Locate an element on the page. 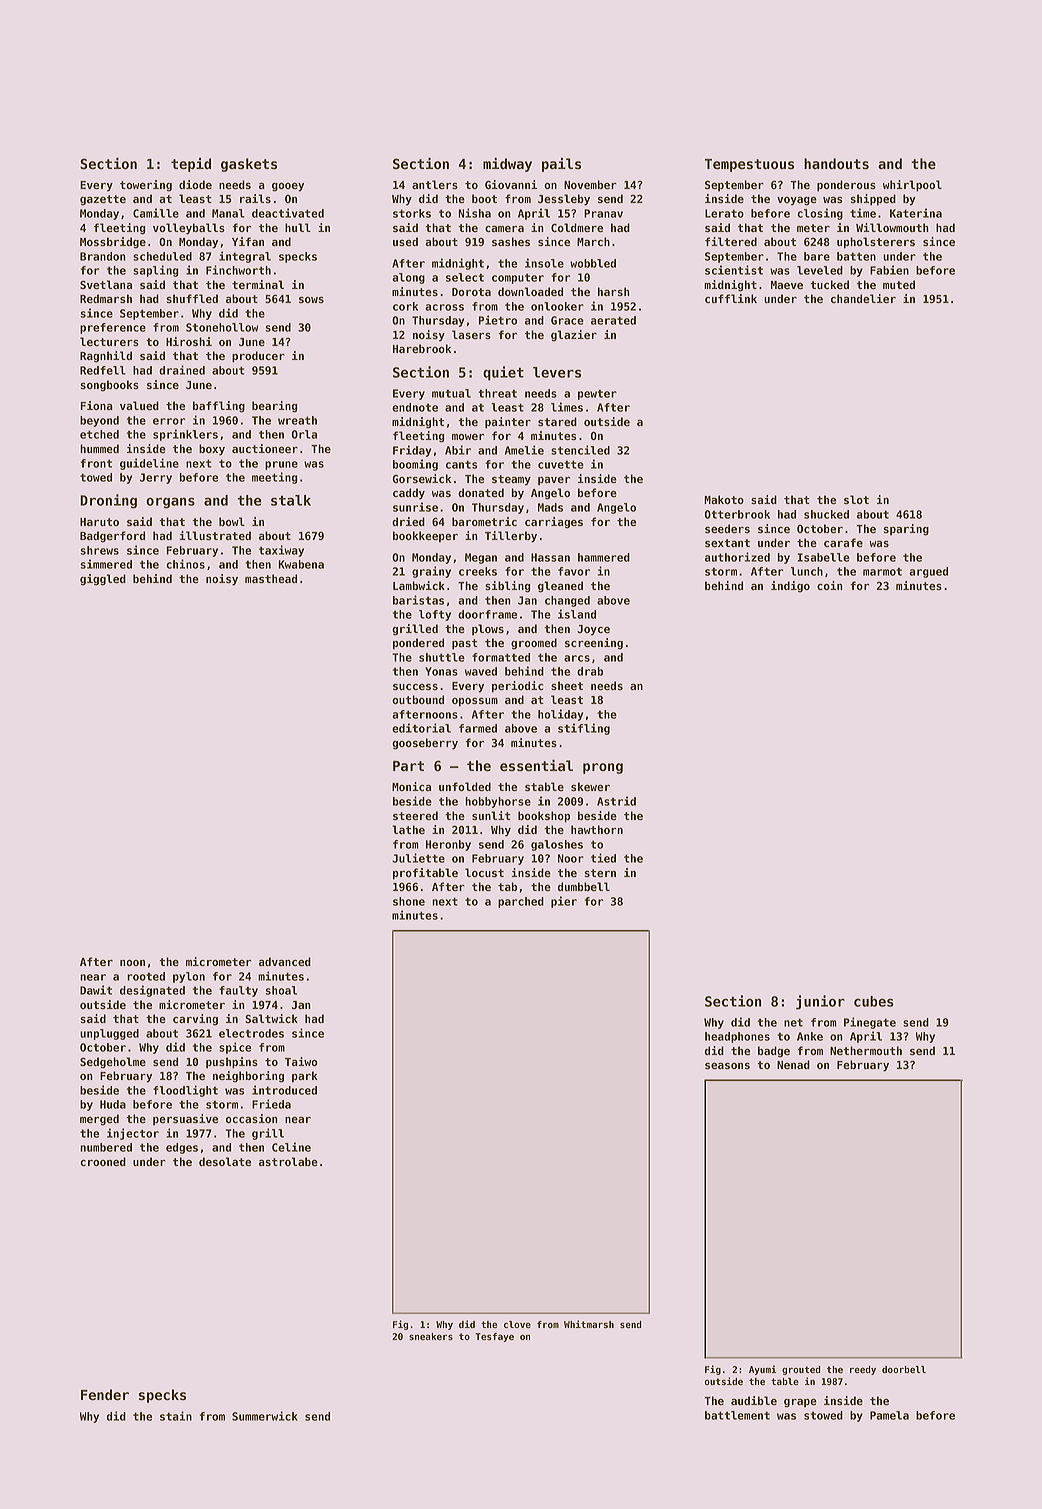  Whitmarsh is located at coordinates (589, 1324).
